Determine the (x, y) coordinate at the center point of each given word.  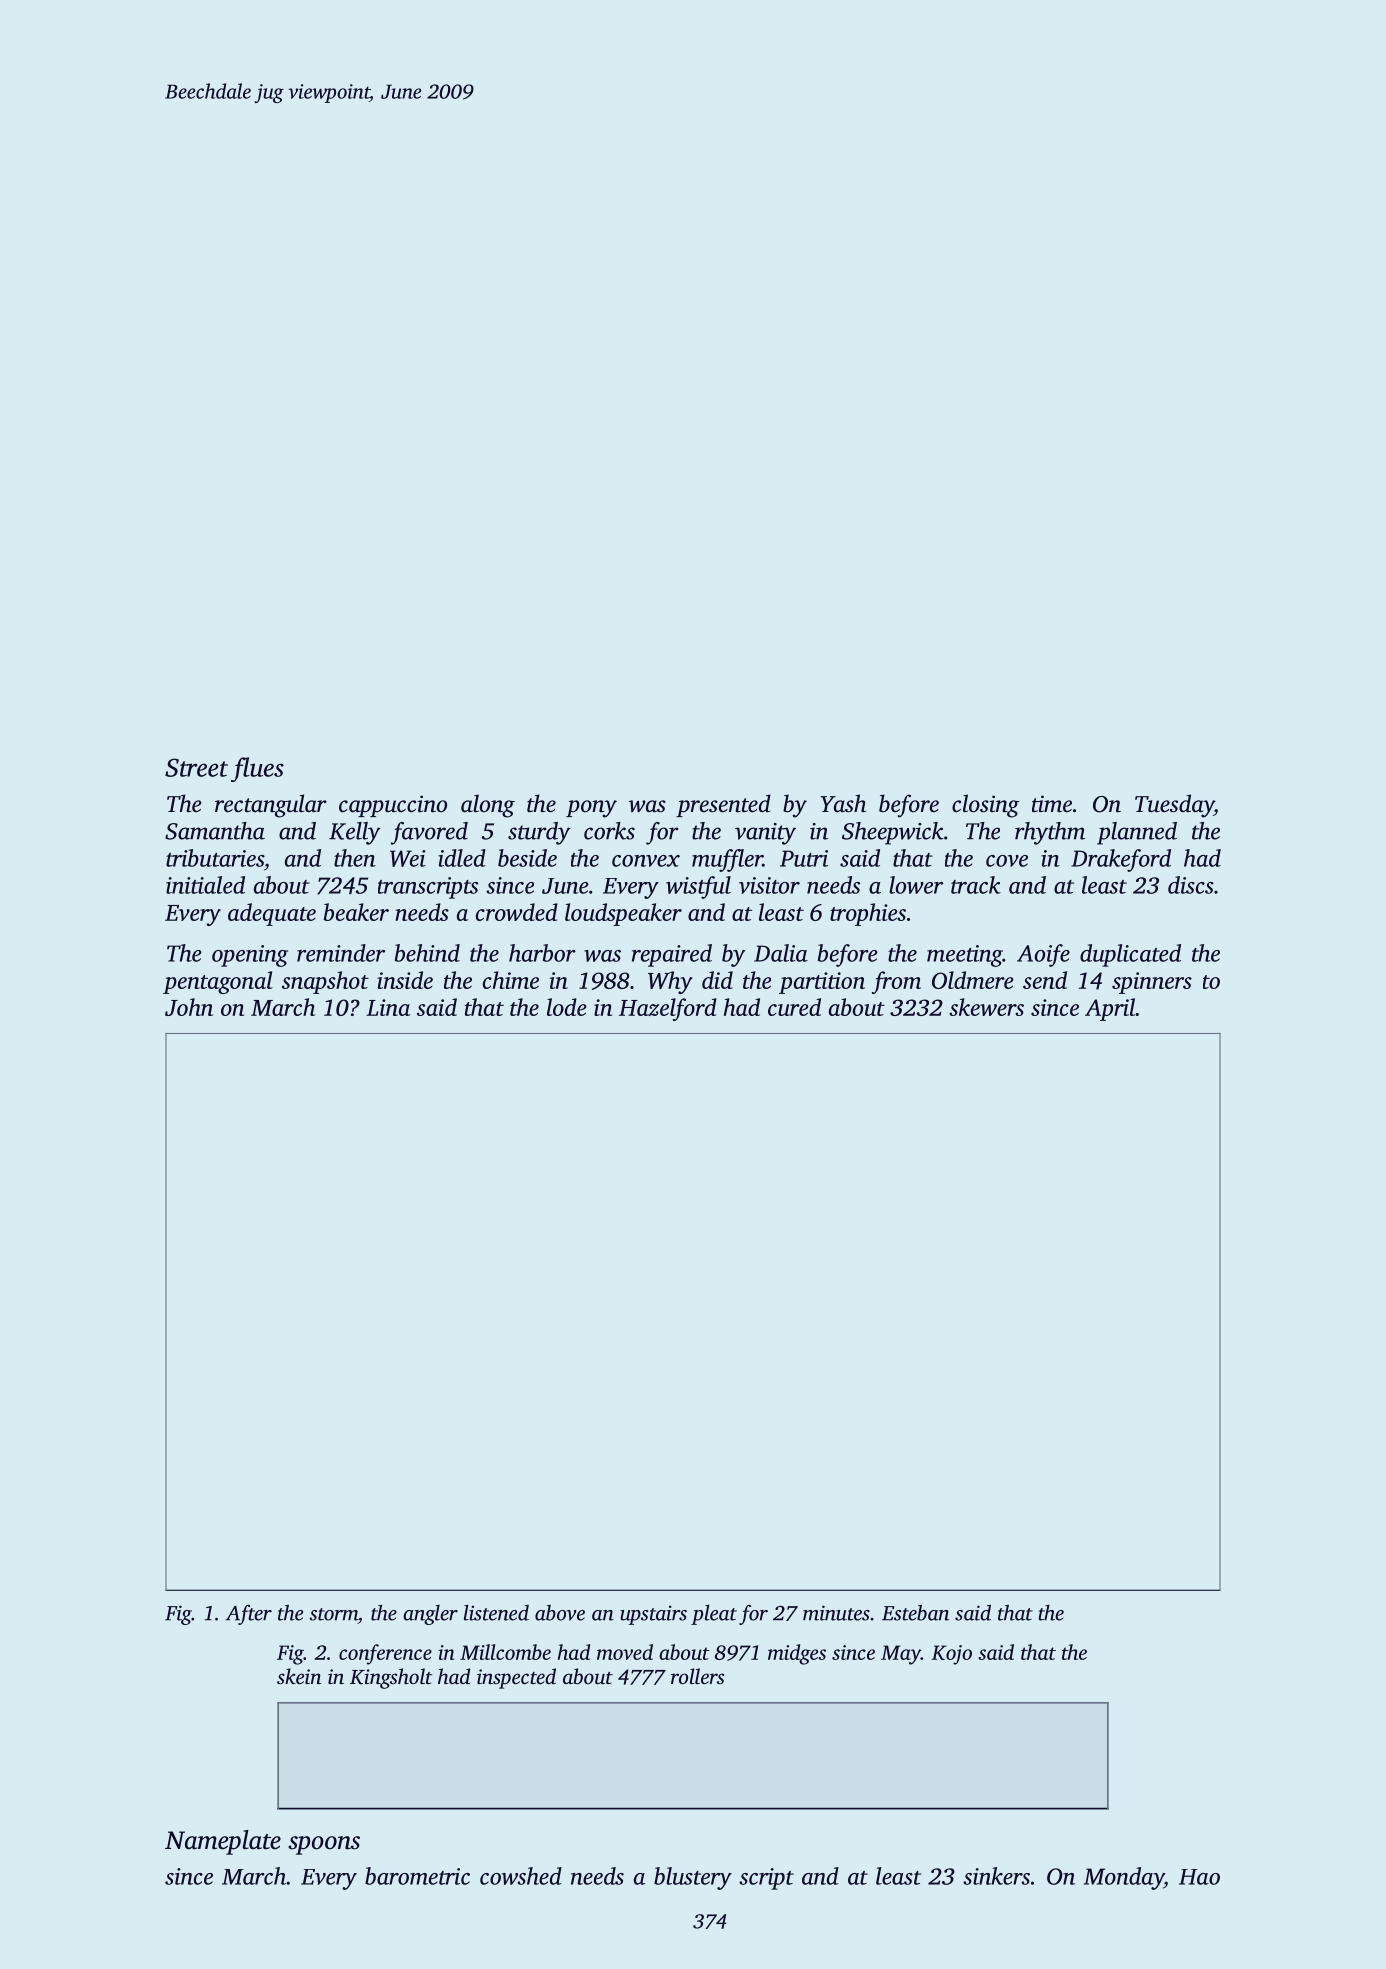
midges (797, 1654)
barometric (417, 1876)
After (249, 1615)
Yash (843, 803)
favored (429, 833)
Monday (1124, 1878)
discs (1191, 885)
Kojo (951, 1655)
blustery (693, 1878)
